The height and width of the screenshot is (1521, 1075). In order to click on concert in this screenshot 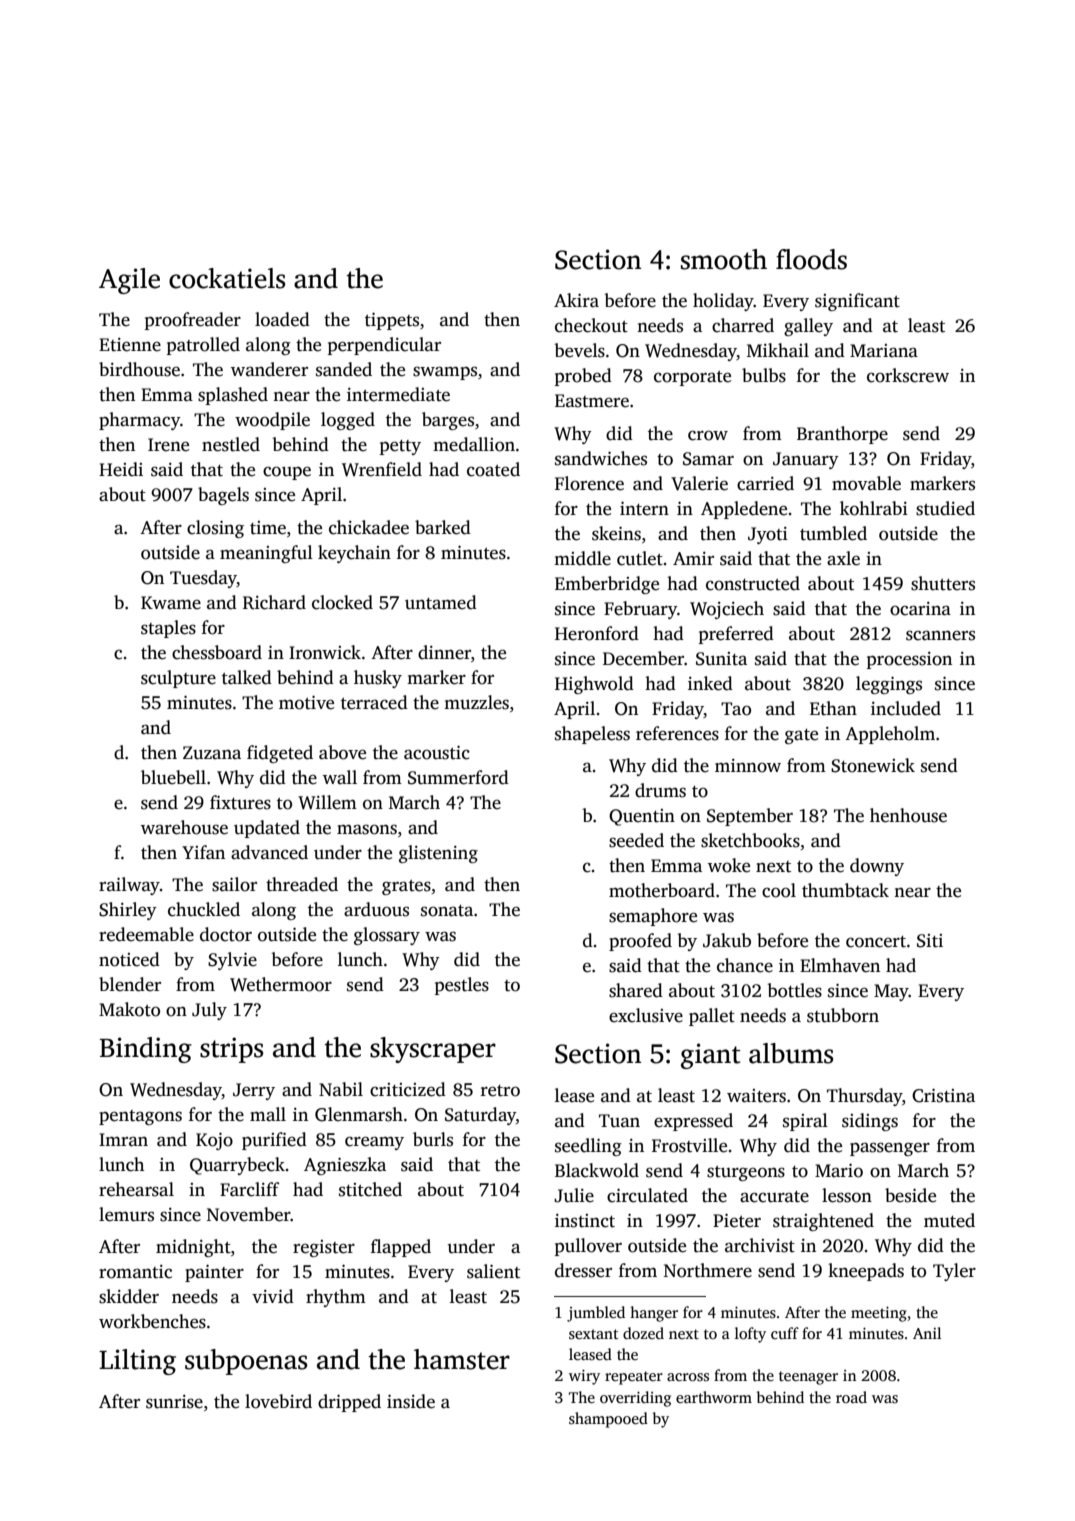, I will do `click(876, 942)`.
